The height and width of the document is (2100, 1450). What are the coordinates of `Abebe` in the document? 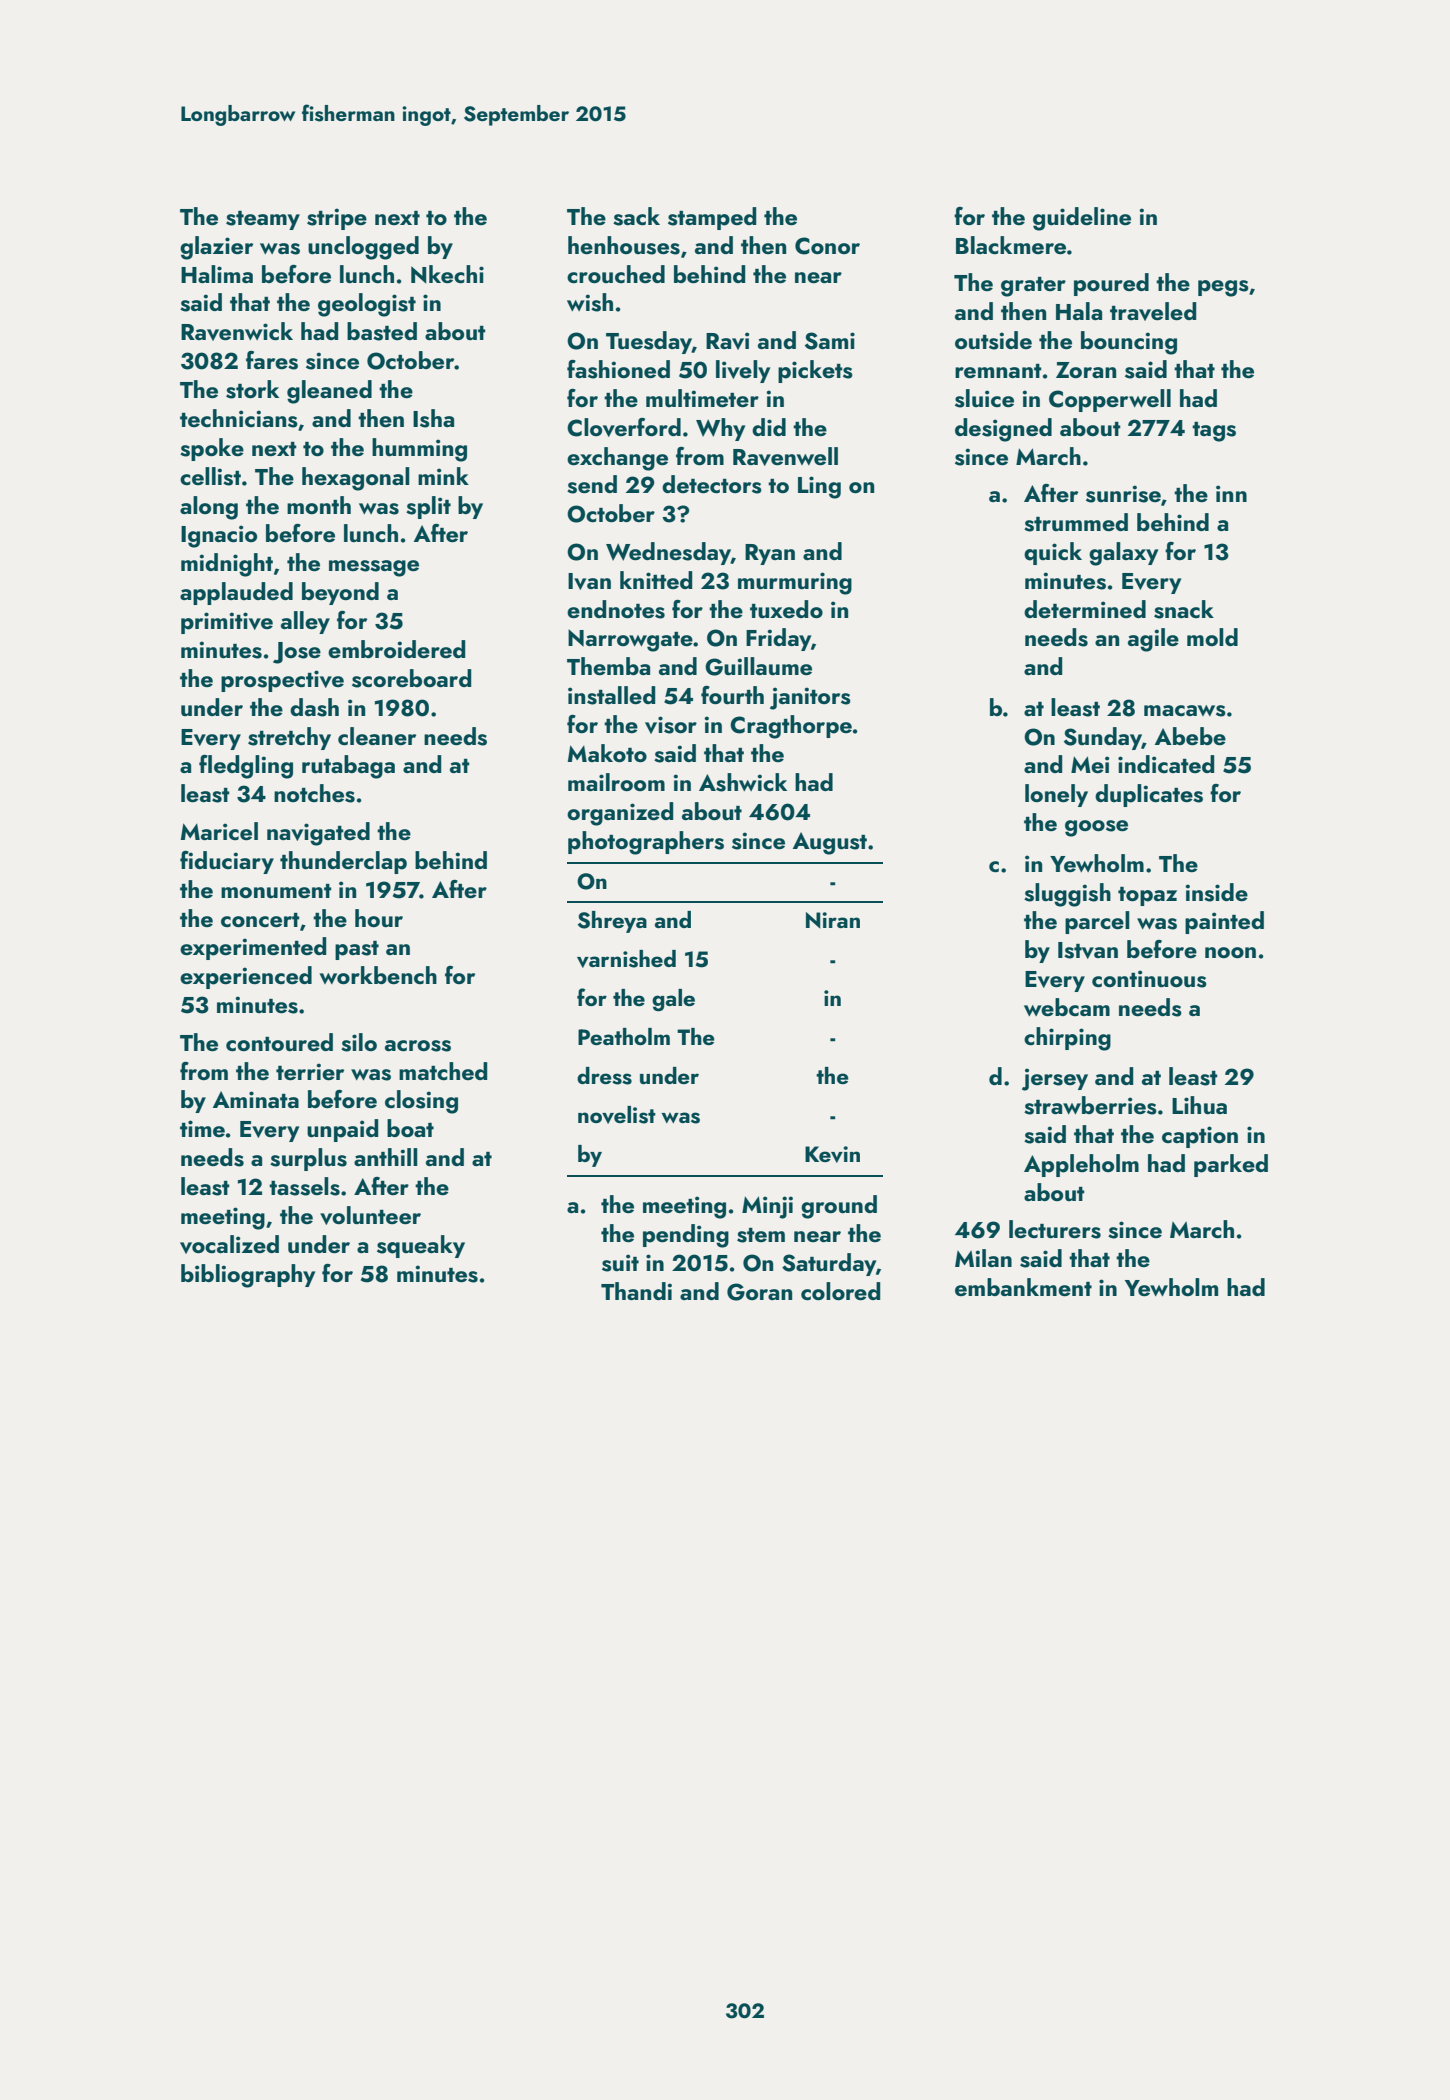 It's located at (1190, 736).
